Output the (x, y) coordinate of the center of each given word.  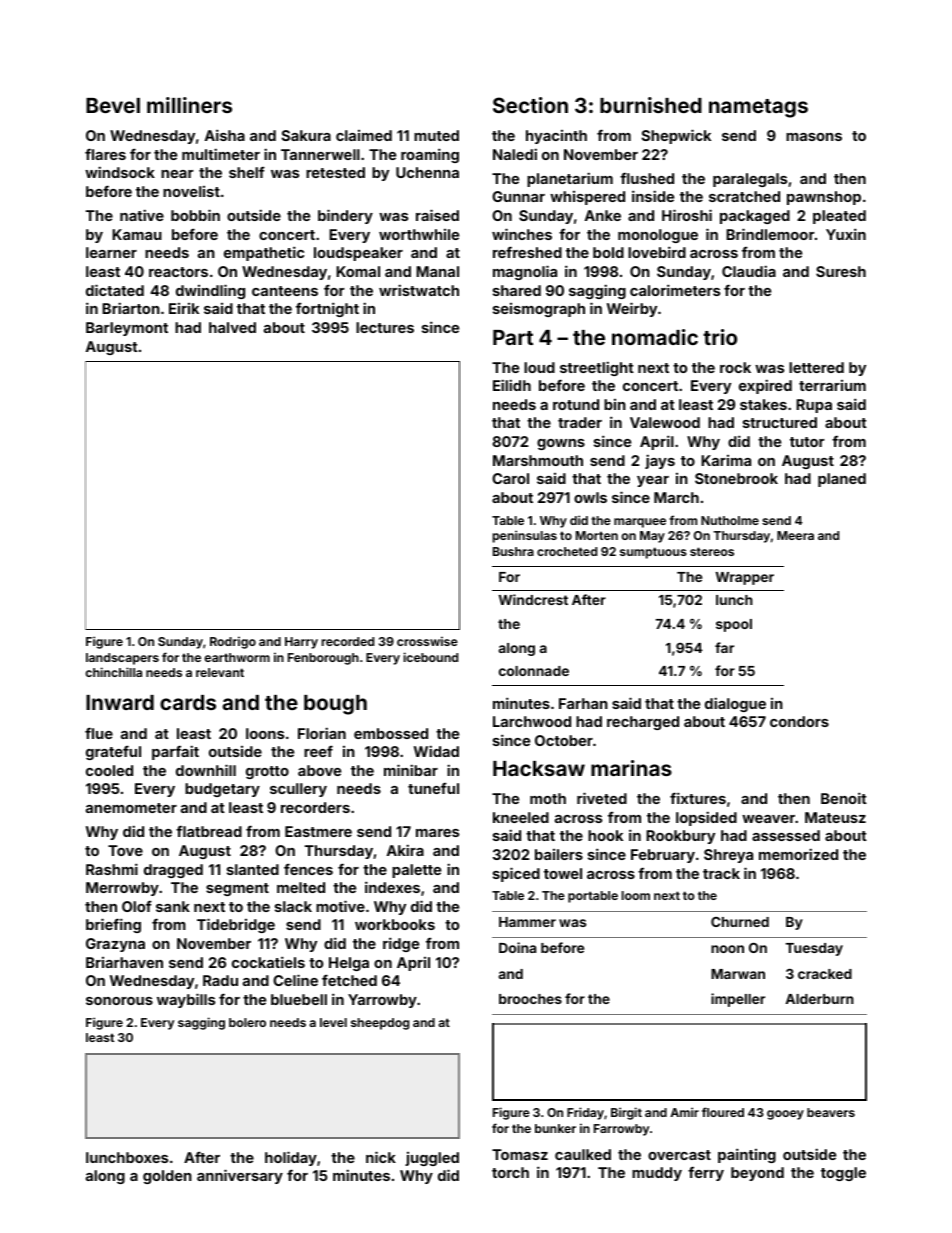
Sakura (306, 135)
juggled (432, 1159)
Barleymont (127, 329)
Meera (795, 535)
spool (734, 625)
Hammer (527, 922)
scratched (744, 196)
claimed (364, 135)
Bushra (513, 551)
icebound (430, 657)
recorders (315, 807)
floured (723, 1112)
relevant (220, 672)
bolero (247, 1022)
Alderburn (819, 999)
